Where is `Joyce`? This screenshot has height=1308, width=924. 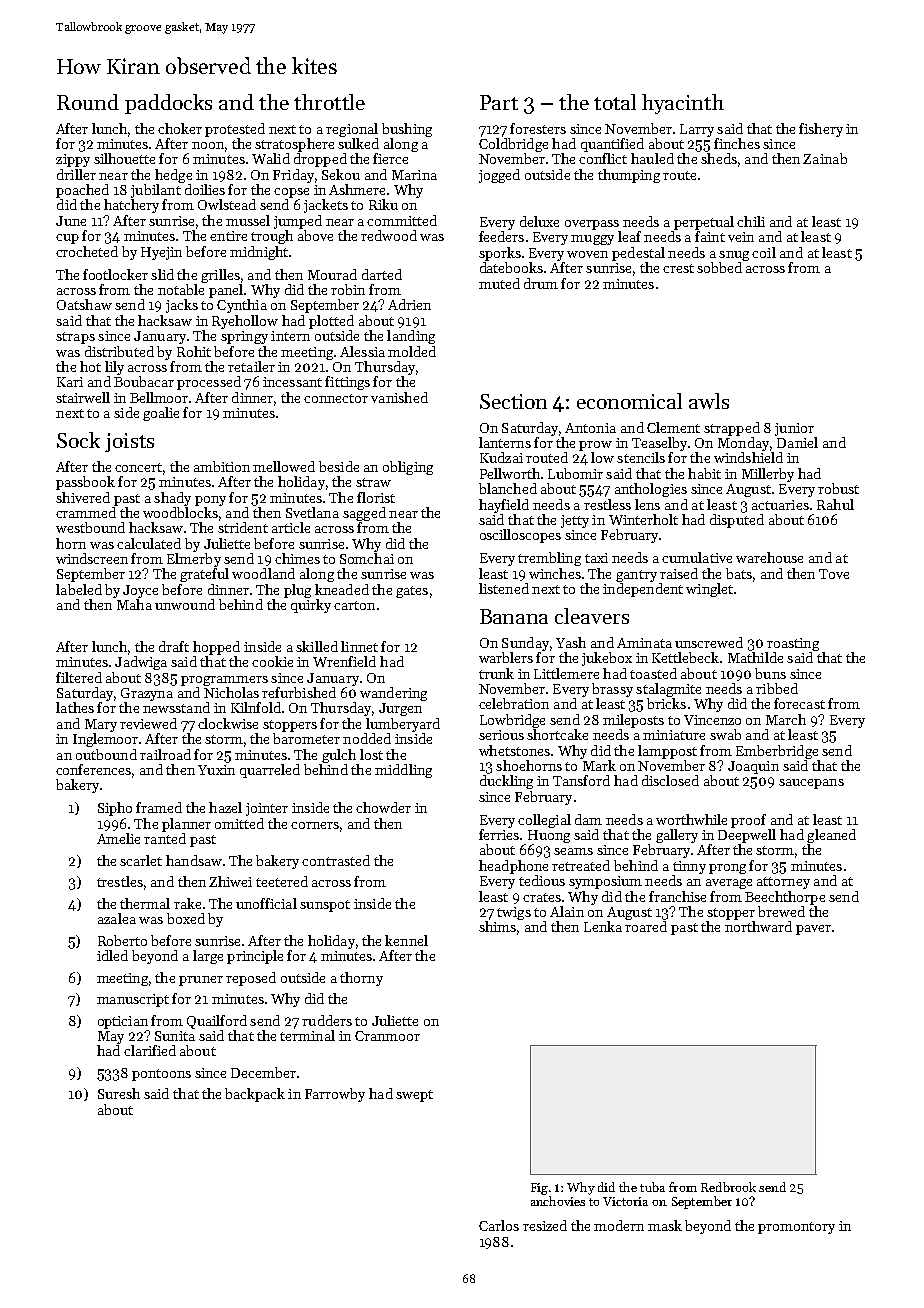
Joyce is located at coordinates (140, 591).
